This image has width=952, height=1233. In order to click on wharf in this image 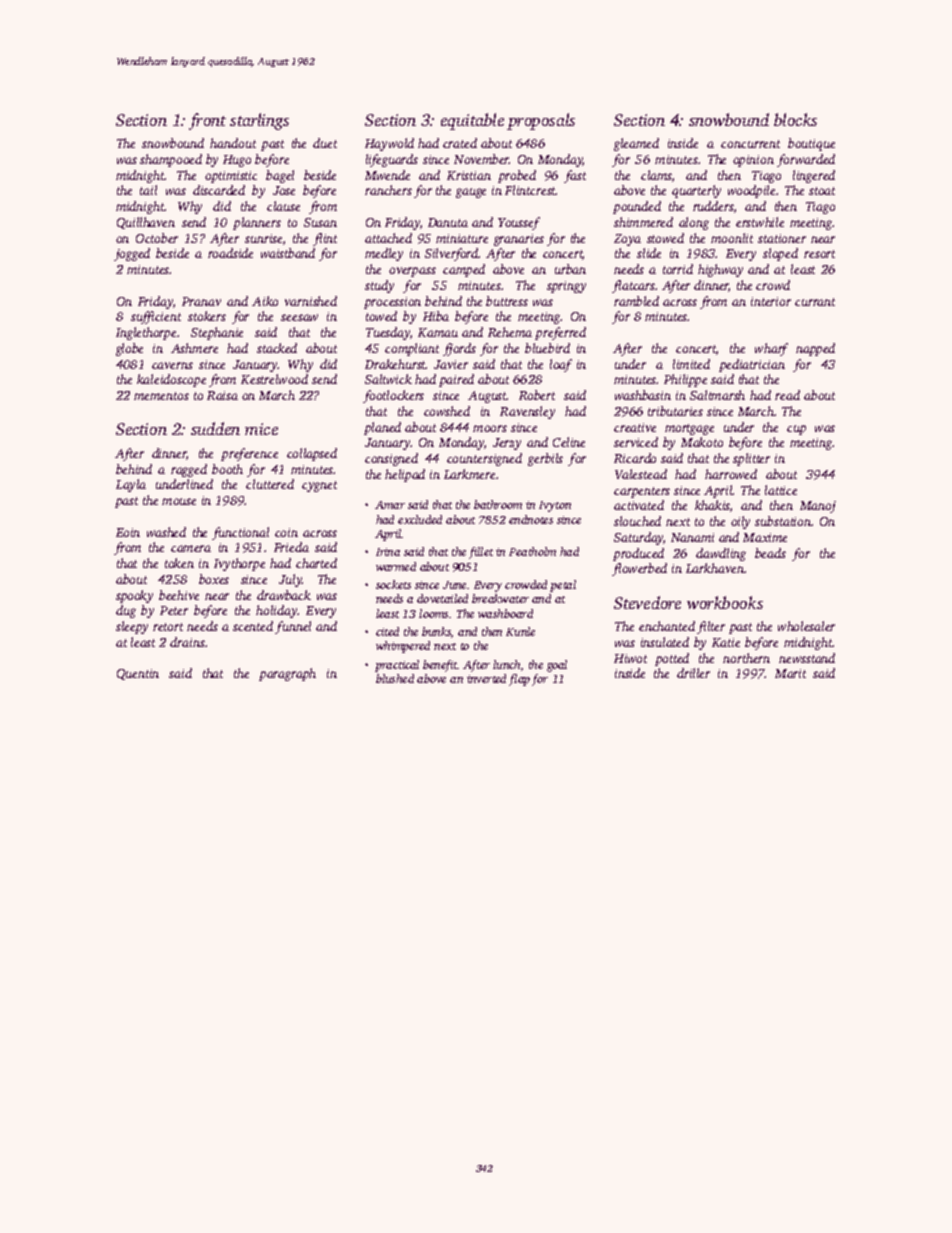, I will do `click(771, 349)`.
